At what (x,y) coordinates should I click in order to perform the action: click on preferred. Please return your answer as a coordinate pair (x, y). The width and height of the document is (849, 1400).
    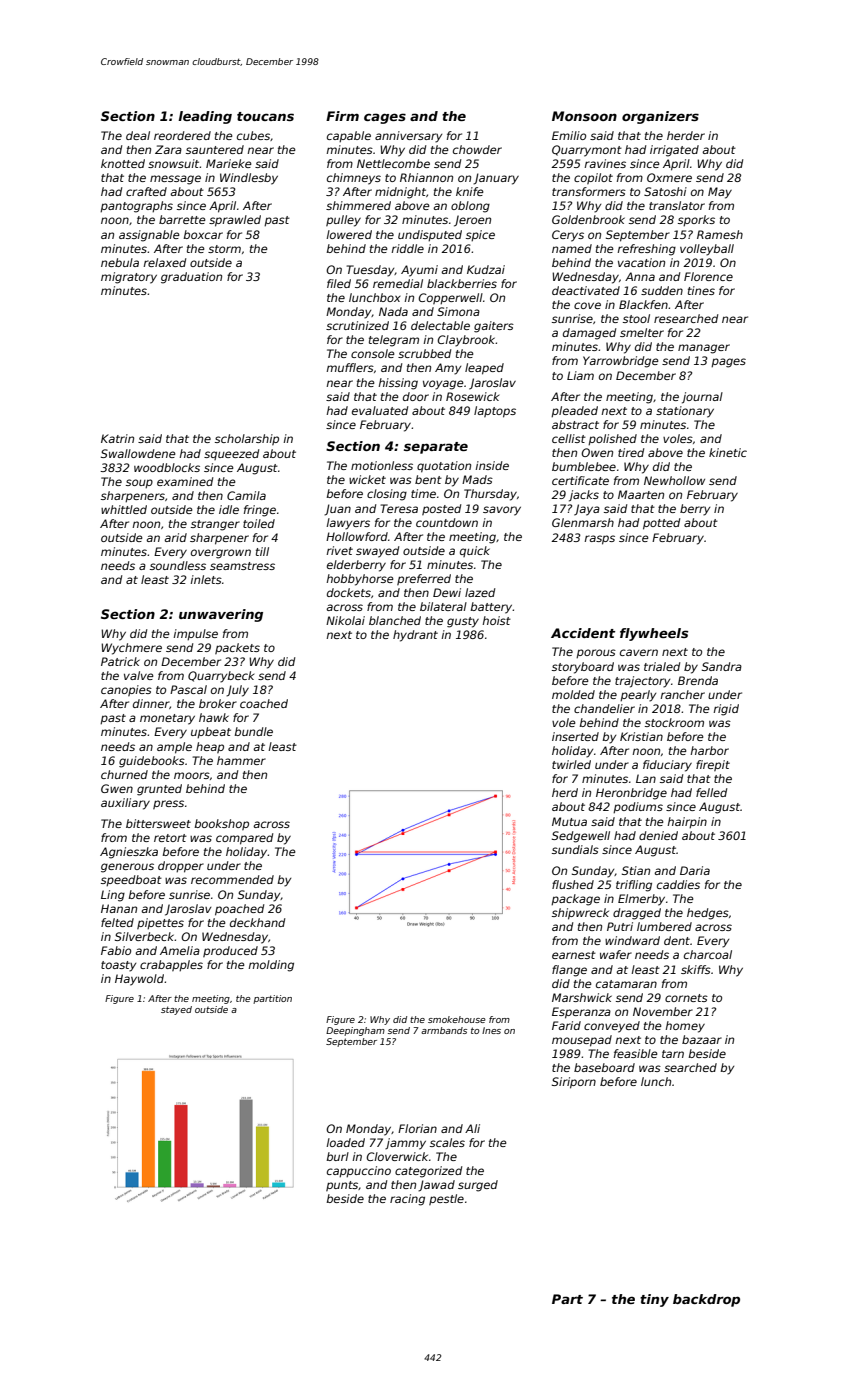
    Looking at the image, I should click on (424, 579).
